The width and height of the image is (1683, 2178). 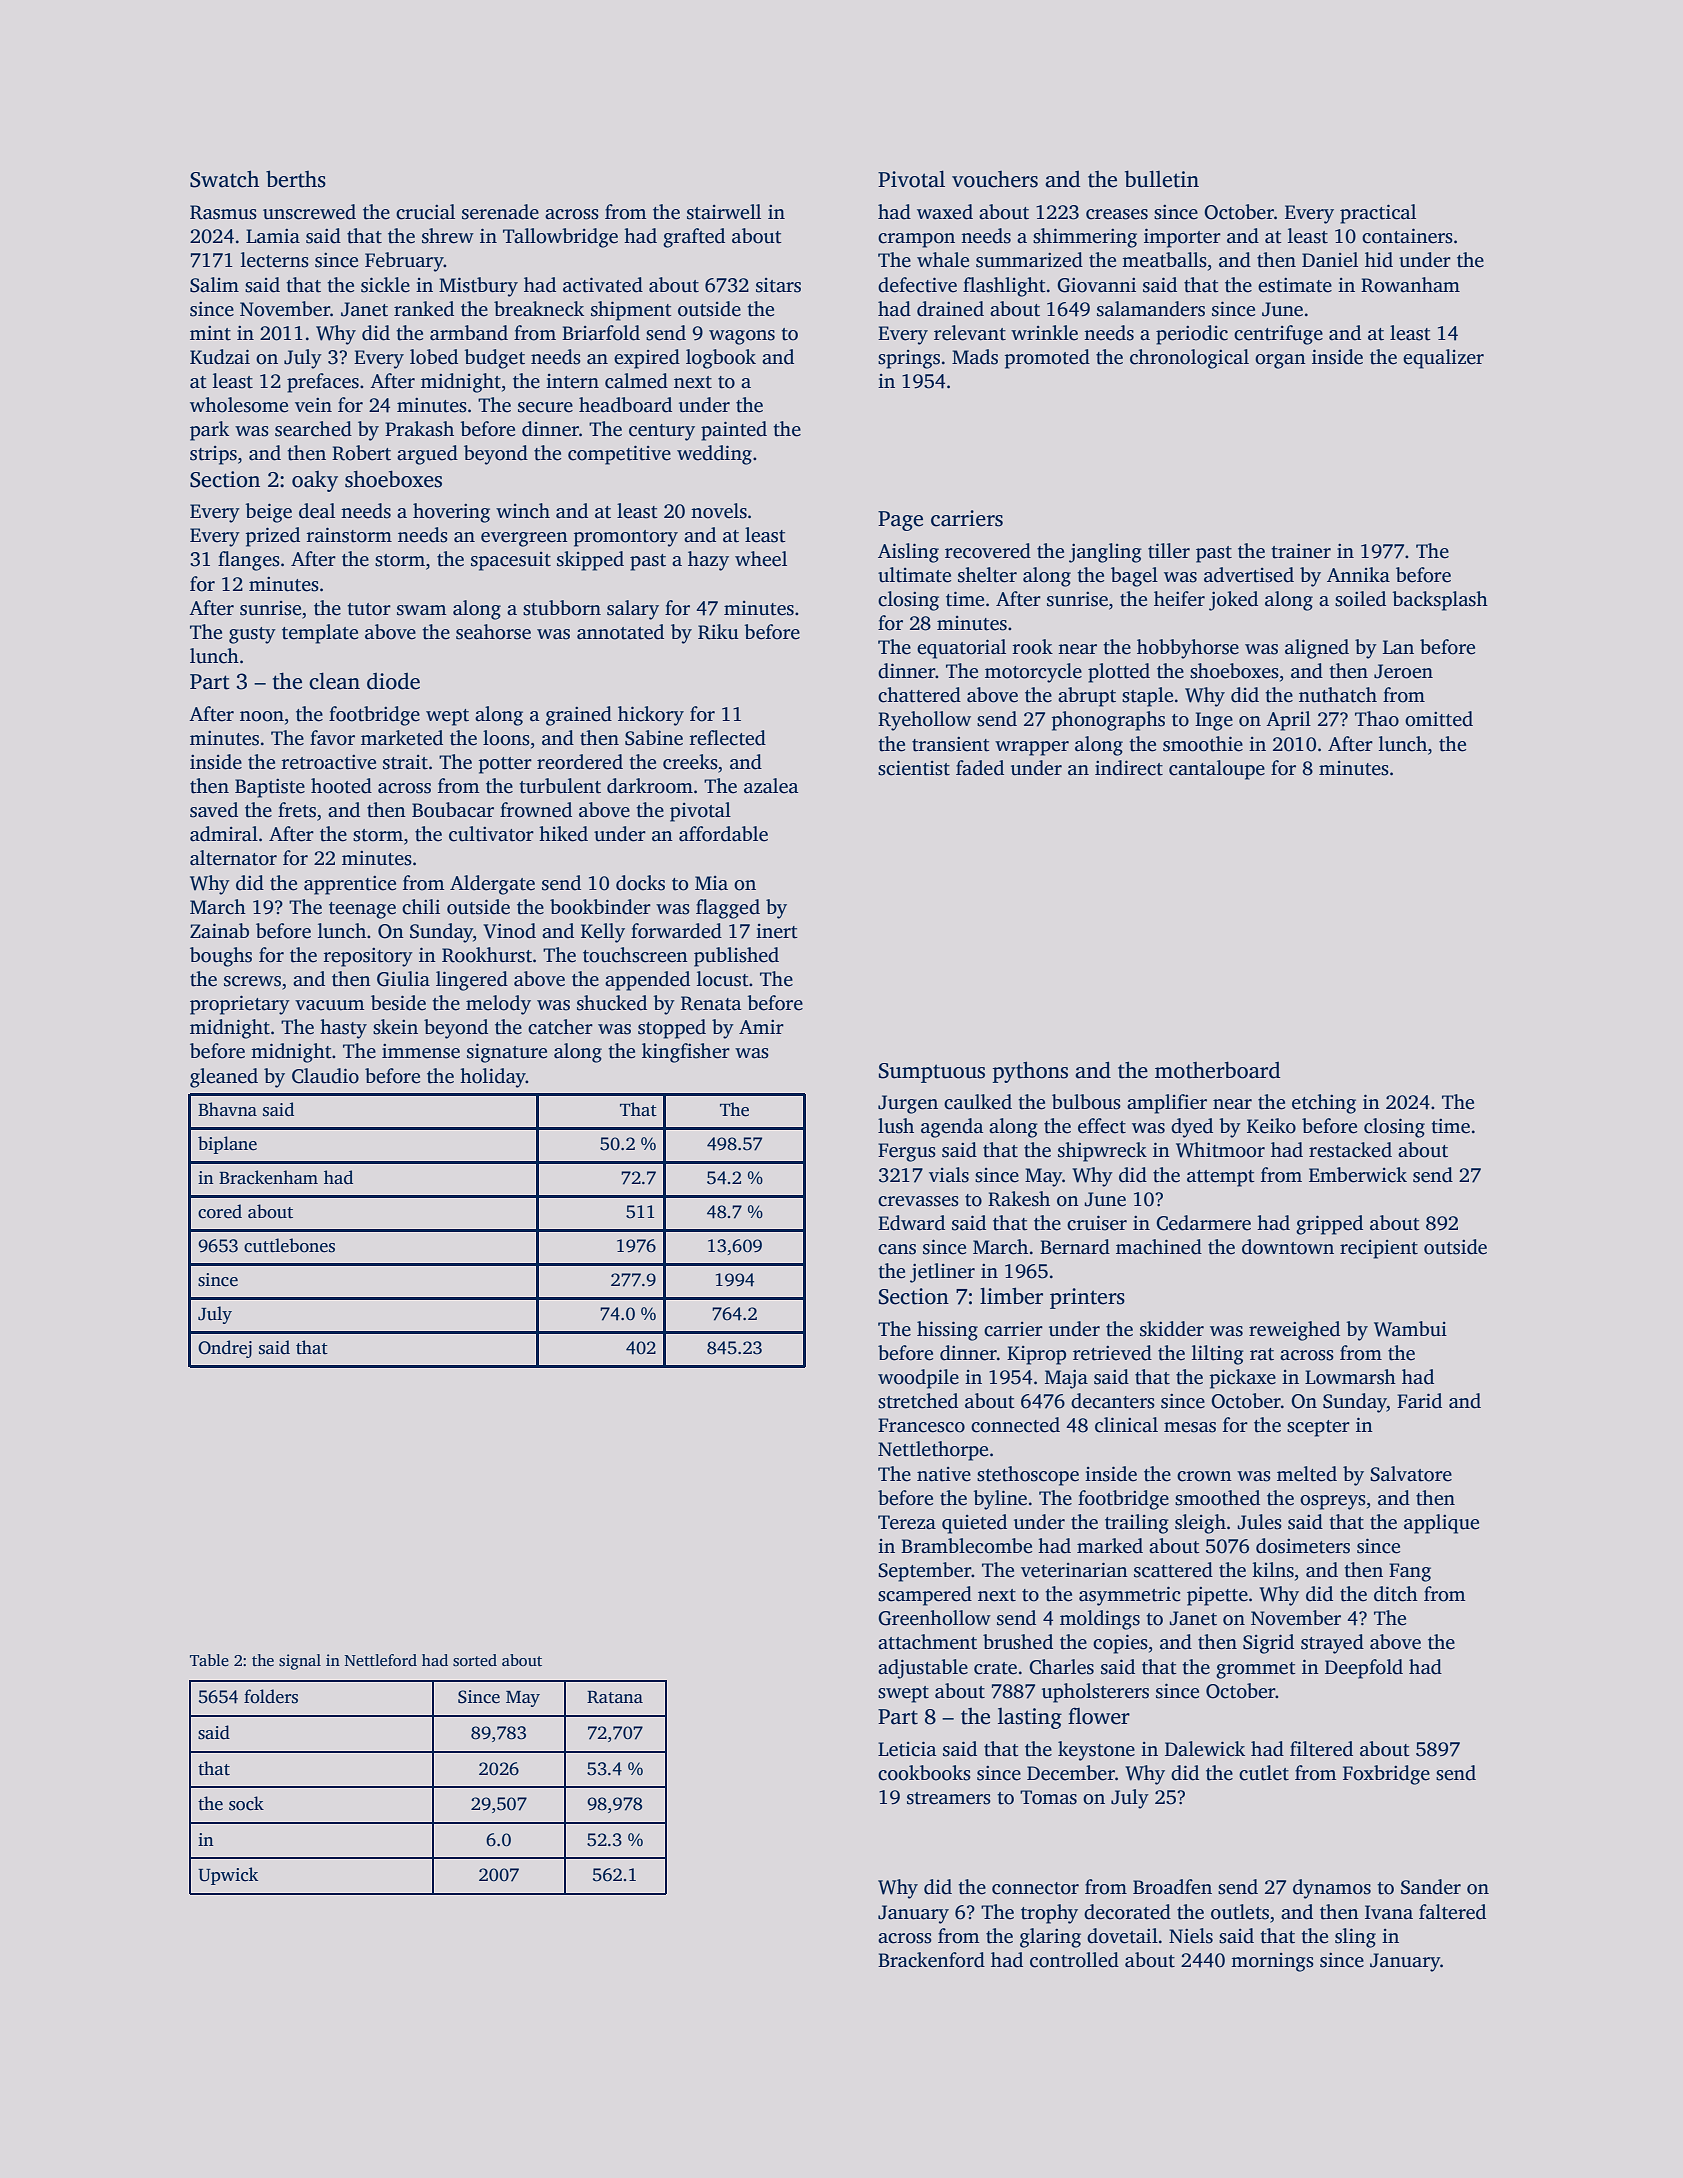 What do you see at coordinates (228, 1876) in the image?
I see `Upwick` at bounding box center [228, 1876].
